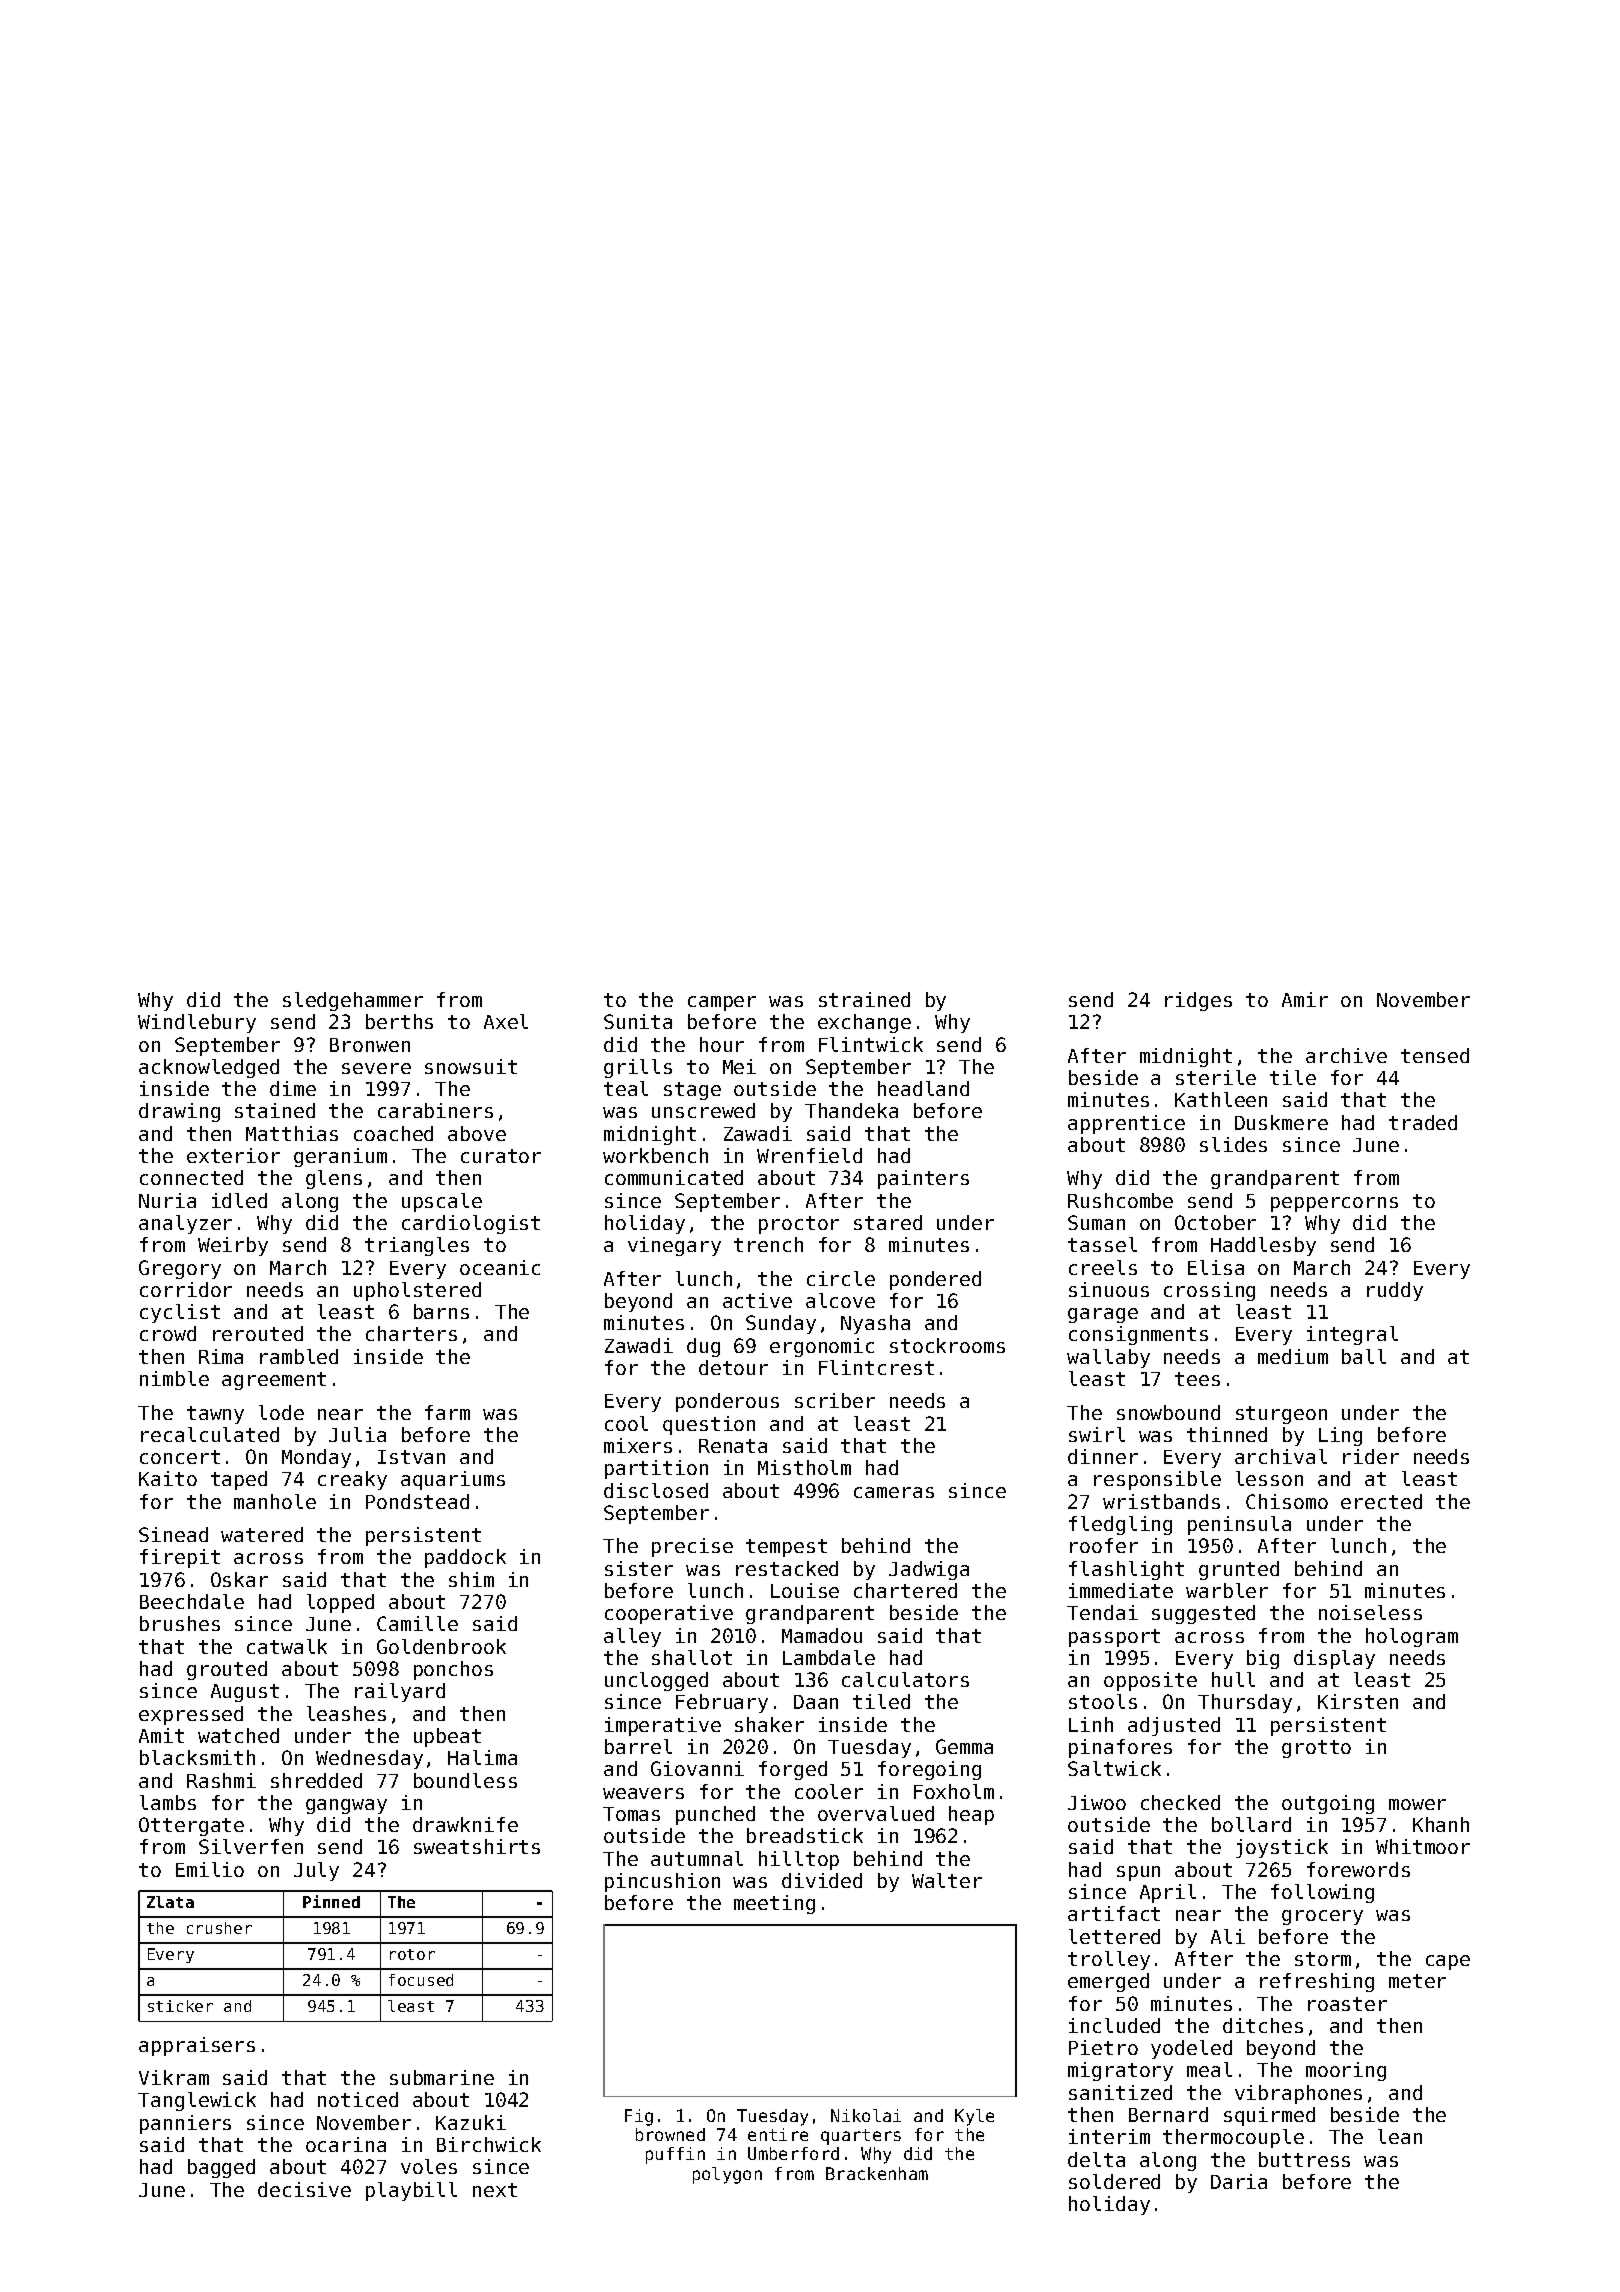 The image size is (1620, 2292). Describe the element at coordinates (421, 1980) in the document. I see `focused` at that location.
